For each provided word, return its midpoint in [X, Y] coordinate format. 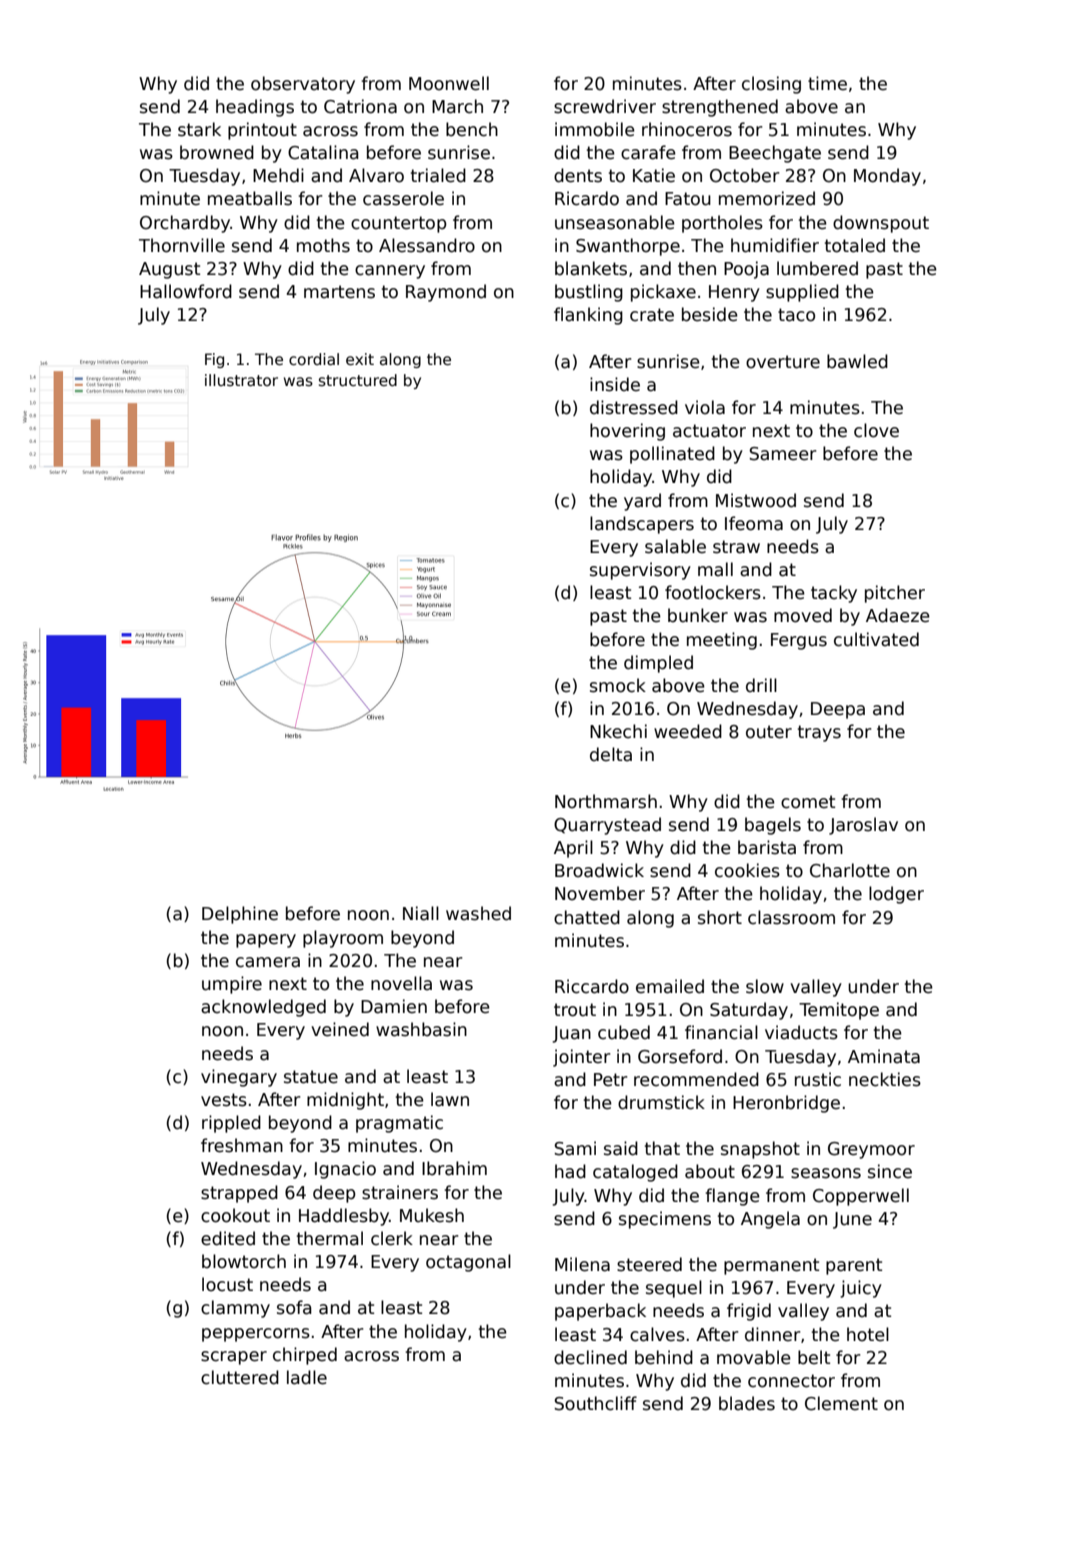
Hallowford [186, 291]
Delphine [240, 915]
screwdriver [605, 106]
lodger [896, 895]
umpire [232, 985]
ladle [307, 1377]
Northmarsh [606, 801]
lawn [450, 1099]
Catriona [360, 106]
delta [611, 754]
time [827, 83]
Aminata [884, 1056]
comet [808, 802]
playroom [343, 939]
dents [578, 175]
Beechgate [775, 154]
